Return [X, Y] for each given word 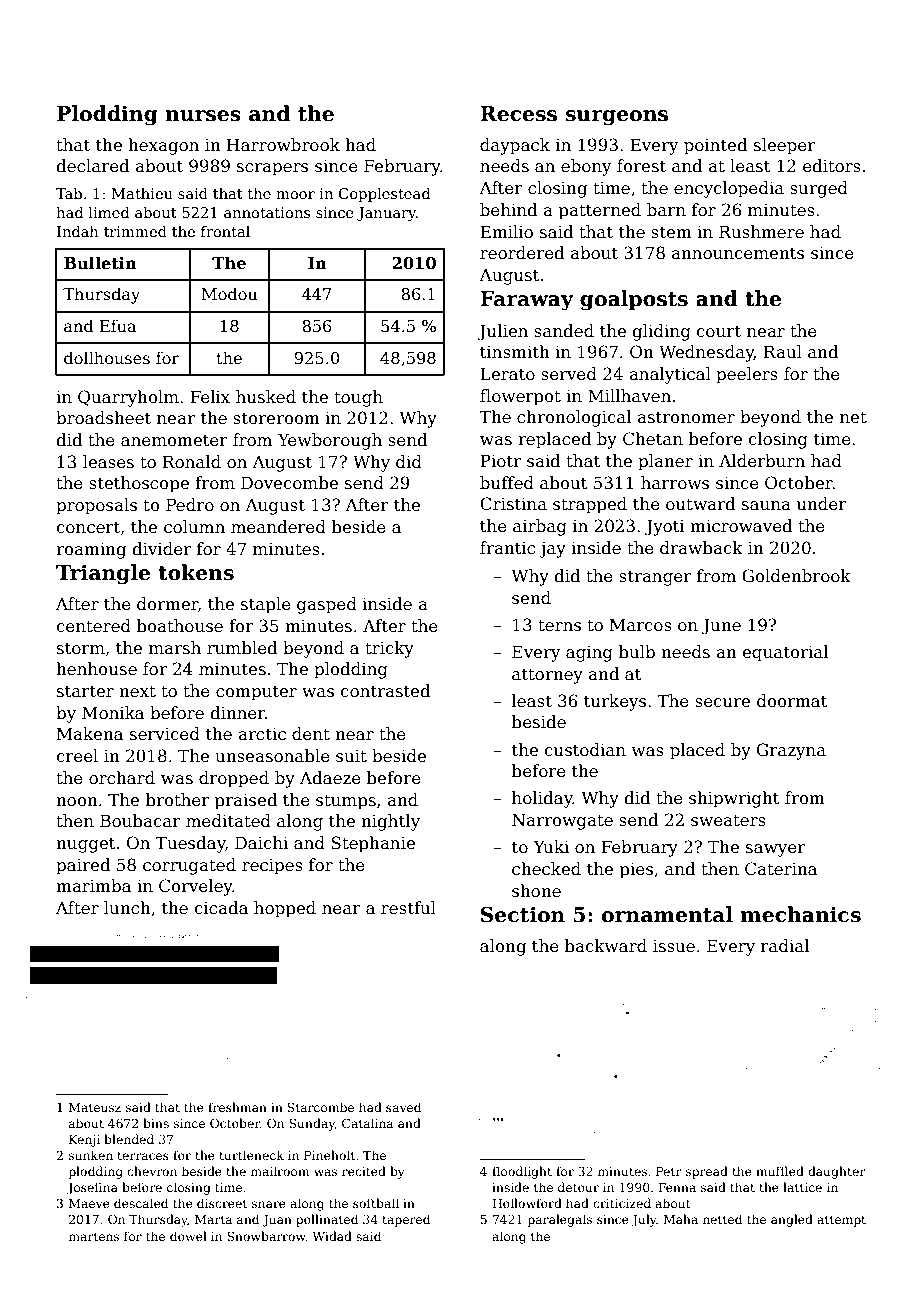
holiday [542, 799]
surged [819, 189]
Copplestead [384, 194]
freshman [237, 1107]
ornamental [667, 914]
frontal [225, 231]
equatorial [785, 653]
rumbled [242, 648]
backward [606, 946]
